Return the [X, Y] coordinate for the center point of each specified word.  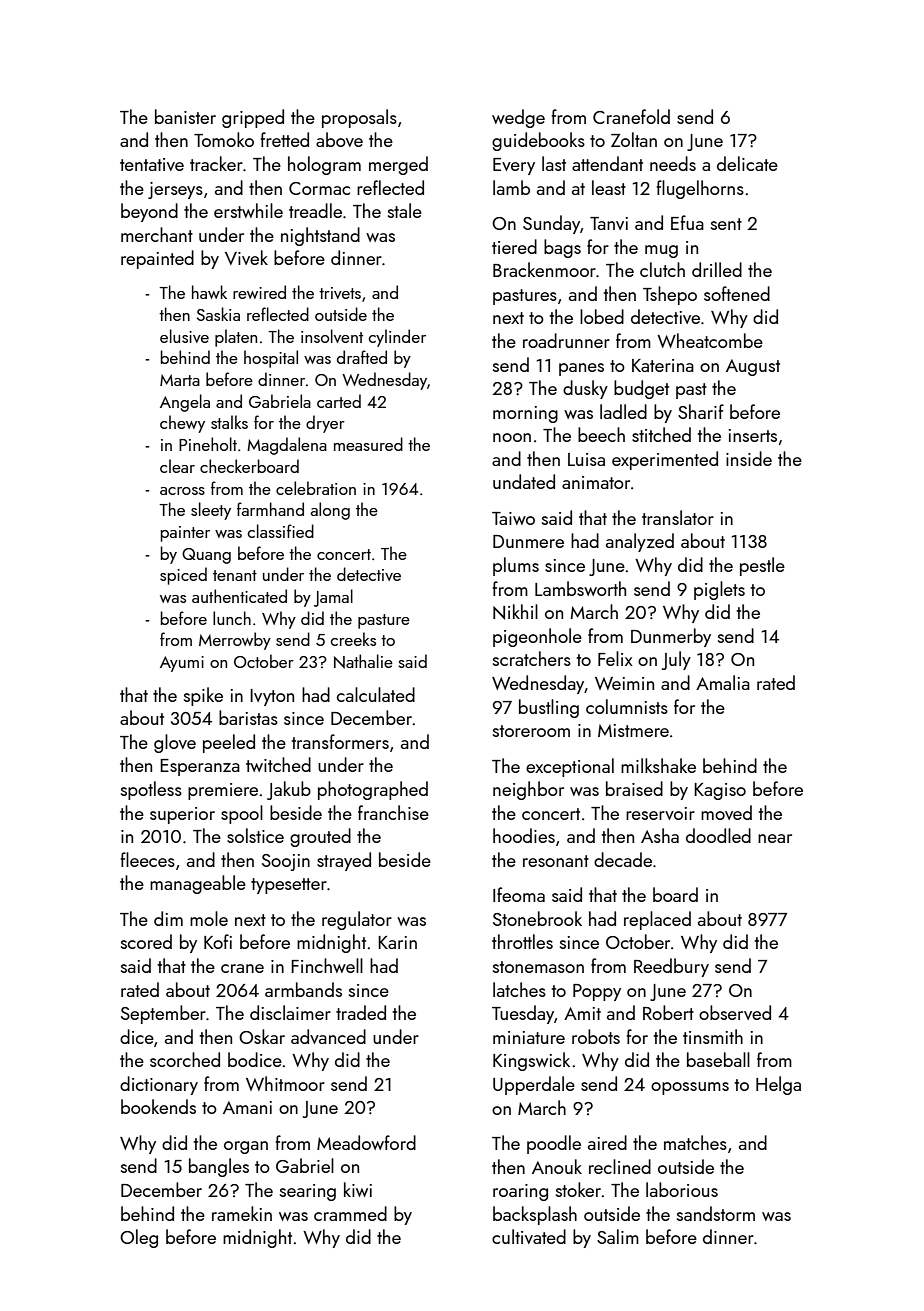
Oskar [262, 1036]
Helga [778, 1085]
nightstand [320, 236]
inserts [753, 435]
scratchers [532, 658]
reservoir [660, 813]
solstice [255, 835]
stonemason [538, 967]
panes [581, 369]
